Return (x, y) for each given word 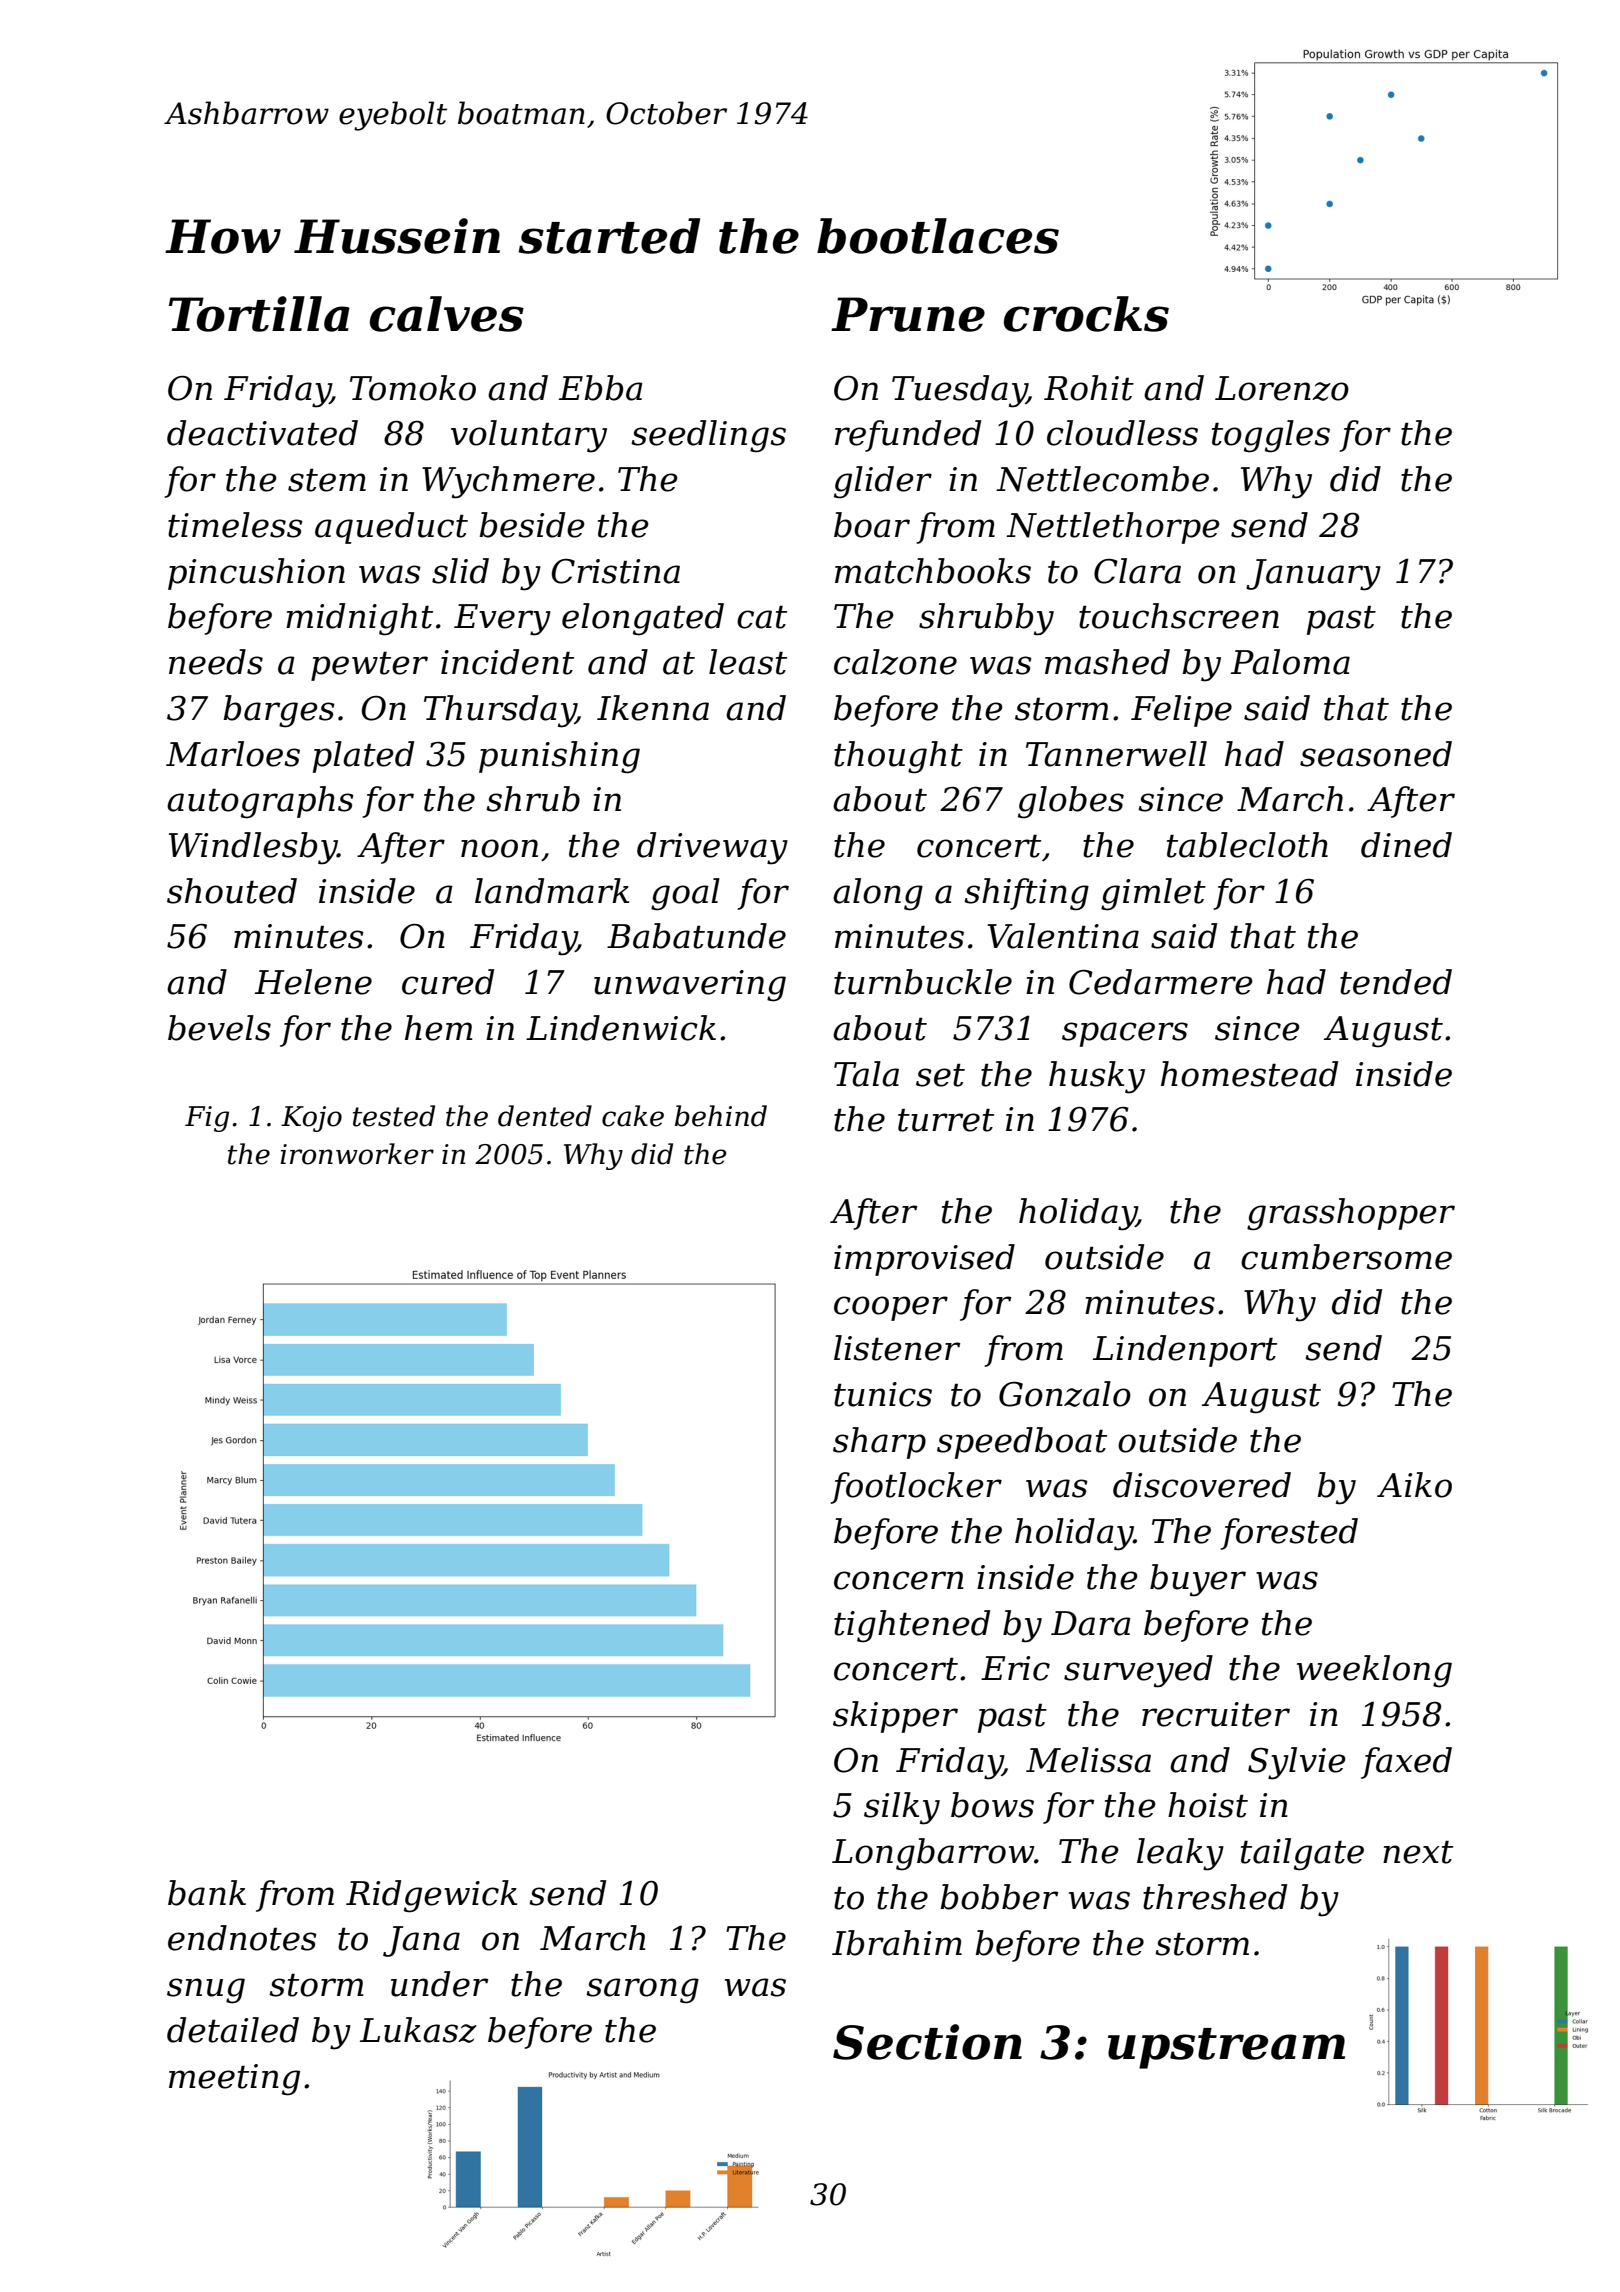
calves (447, 314)
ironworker (357, 1154)
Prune (908, 314)
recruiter (1216, 1714)
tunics (883, 1394)
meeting (234, 2080)
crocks (1086, 314)
